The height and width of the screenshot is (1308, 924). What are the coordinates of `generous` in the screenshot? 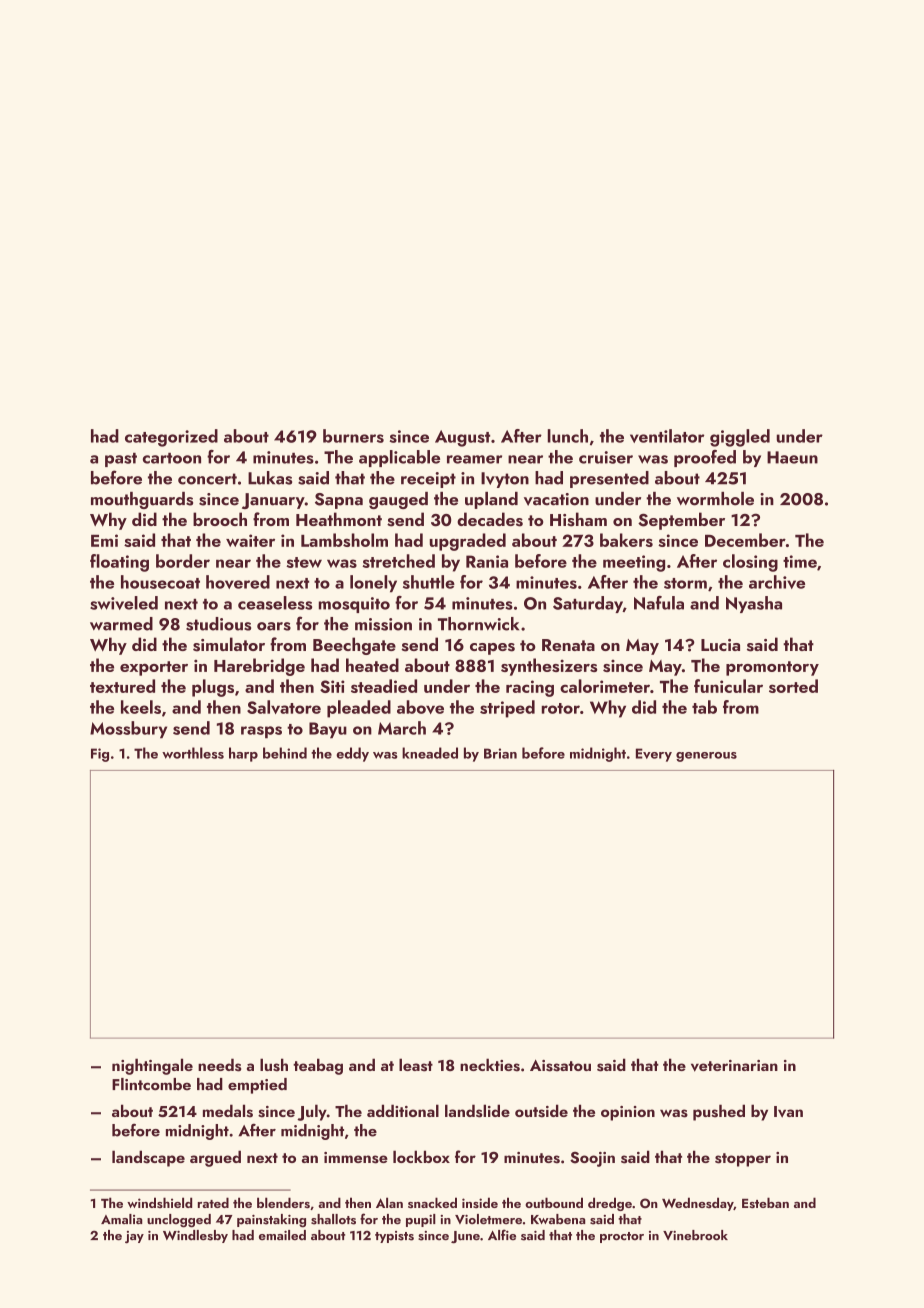 It's located at (706, 757).
